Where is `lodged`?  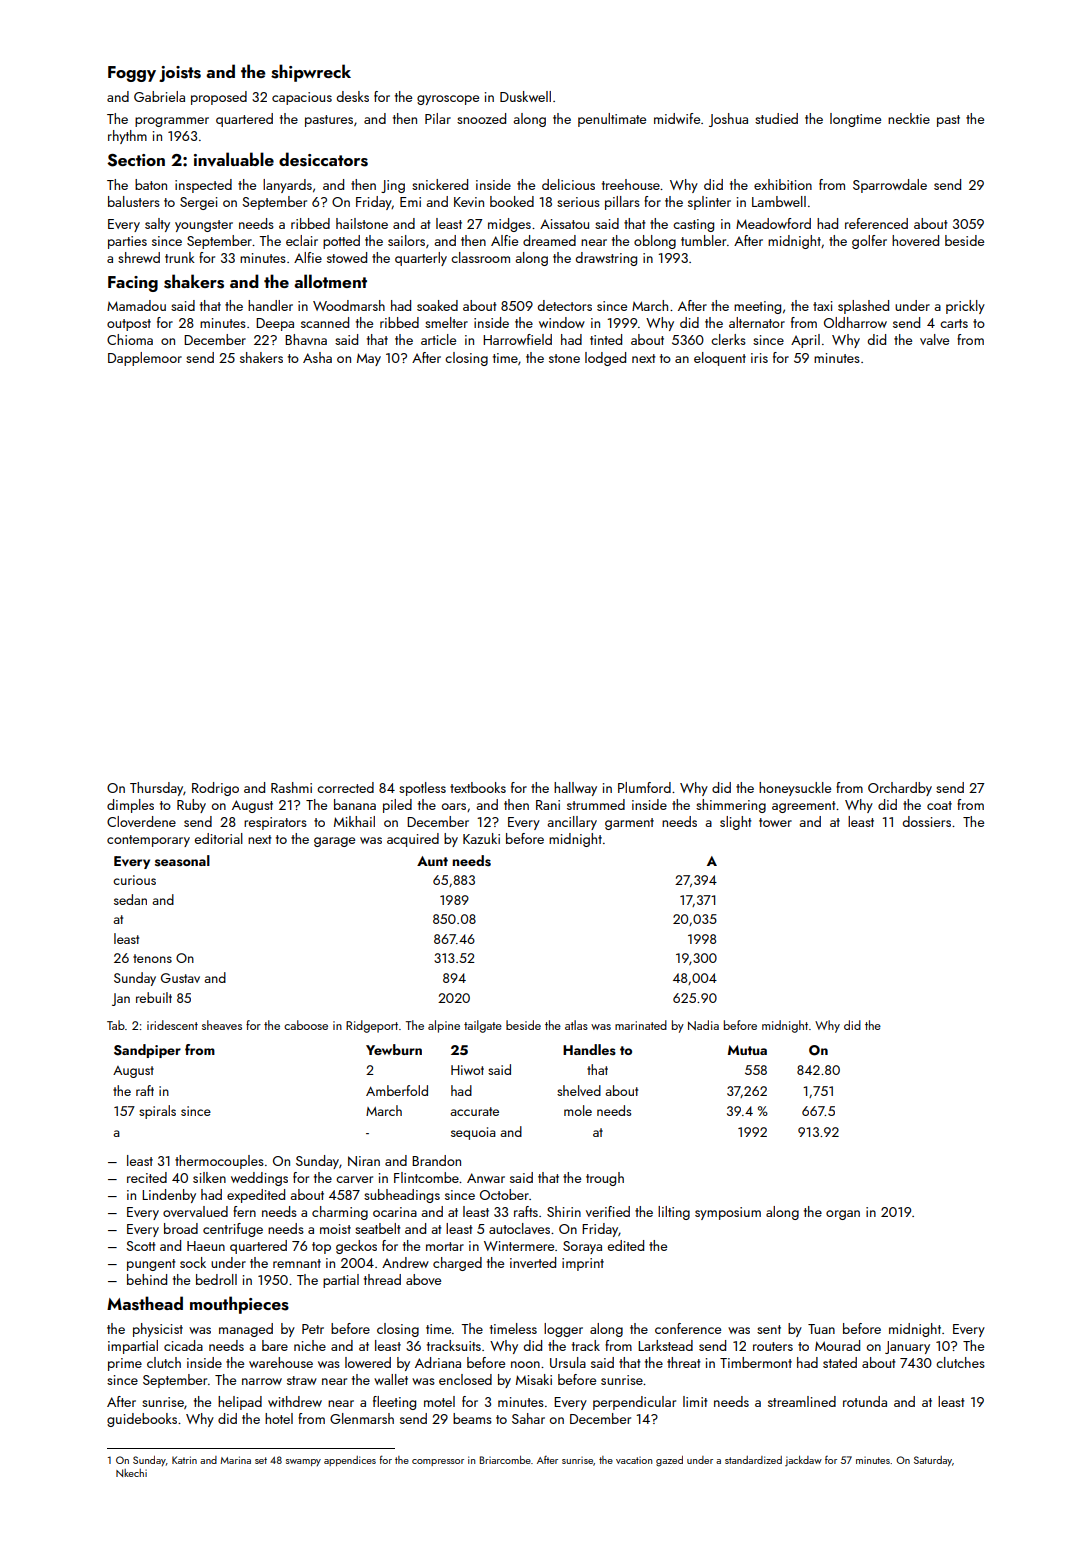 lodged is located at coordinates (605, 359).
